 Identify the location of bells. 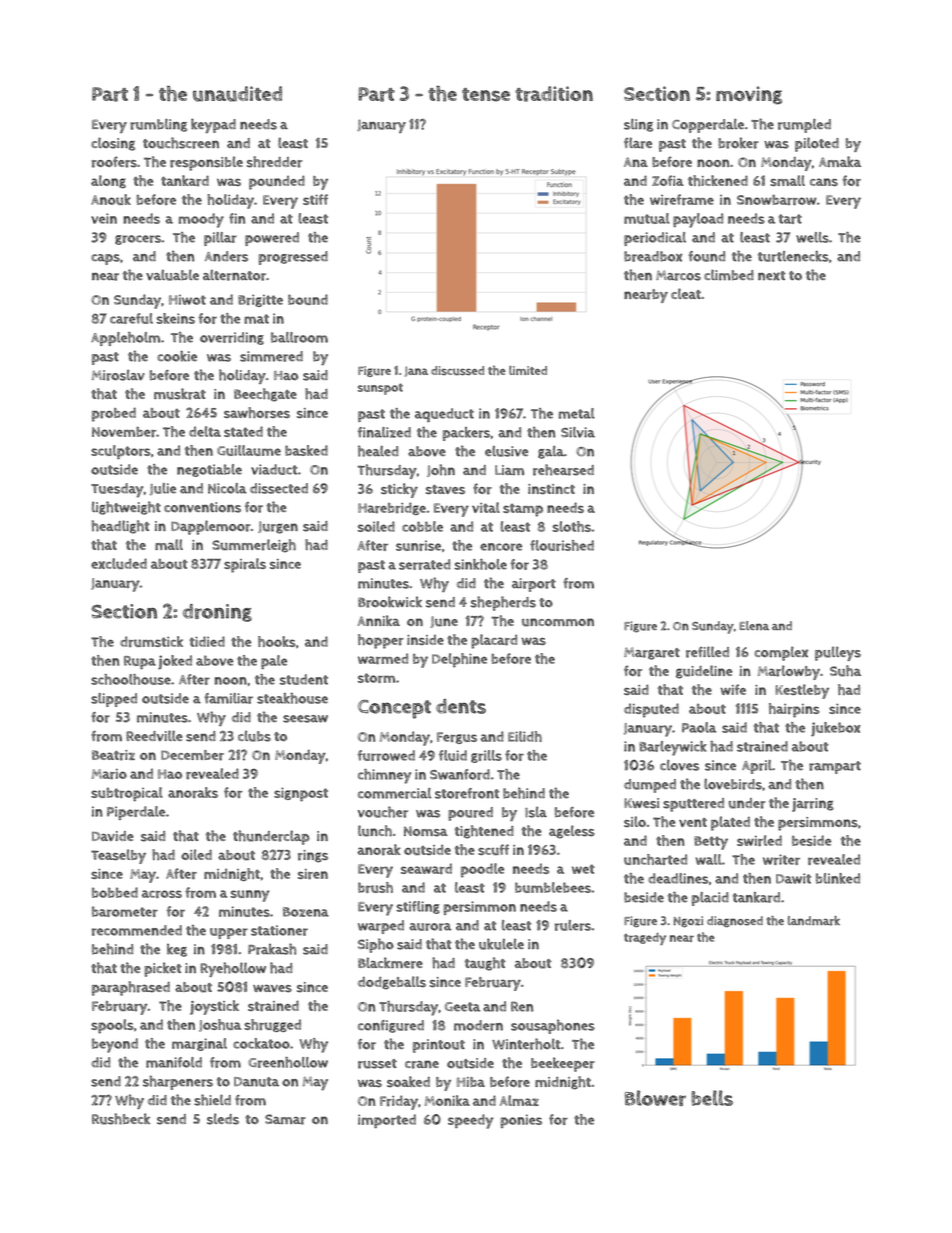
(712, 1098).
